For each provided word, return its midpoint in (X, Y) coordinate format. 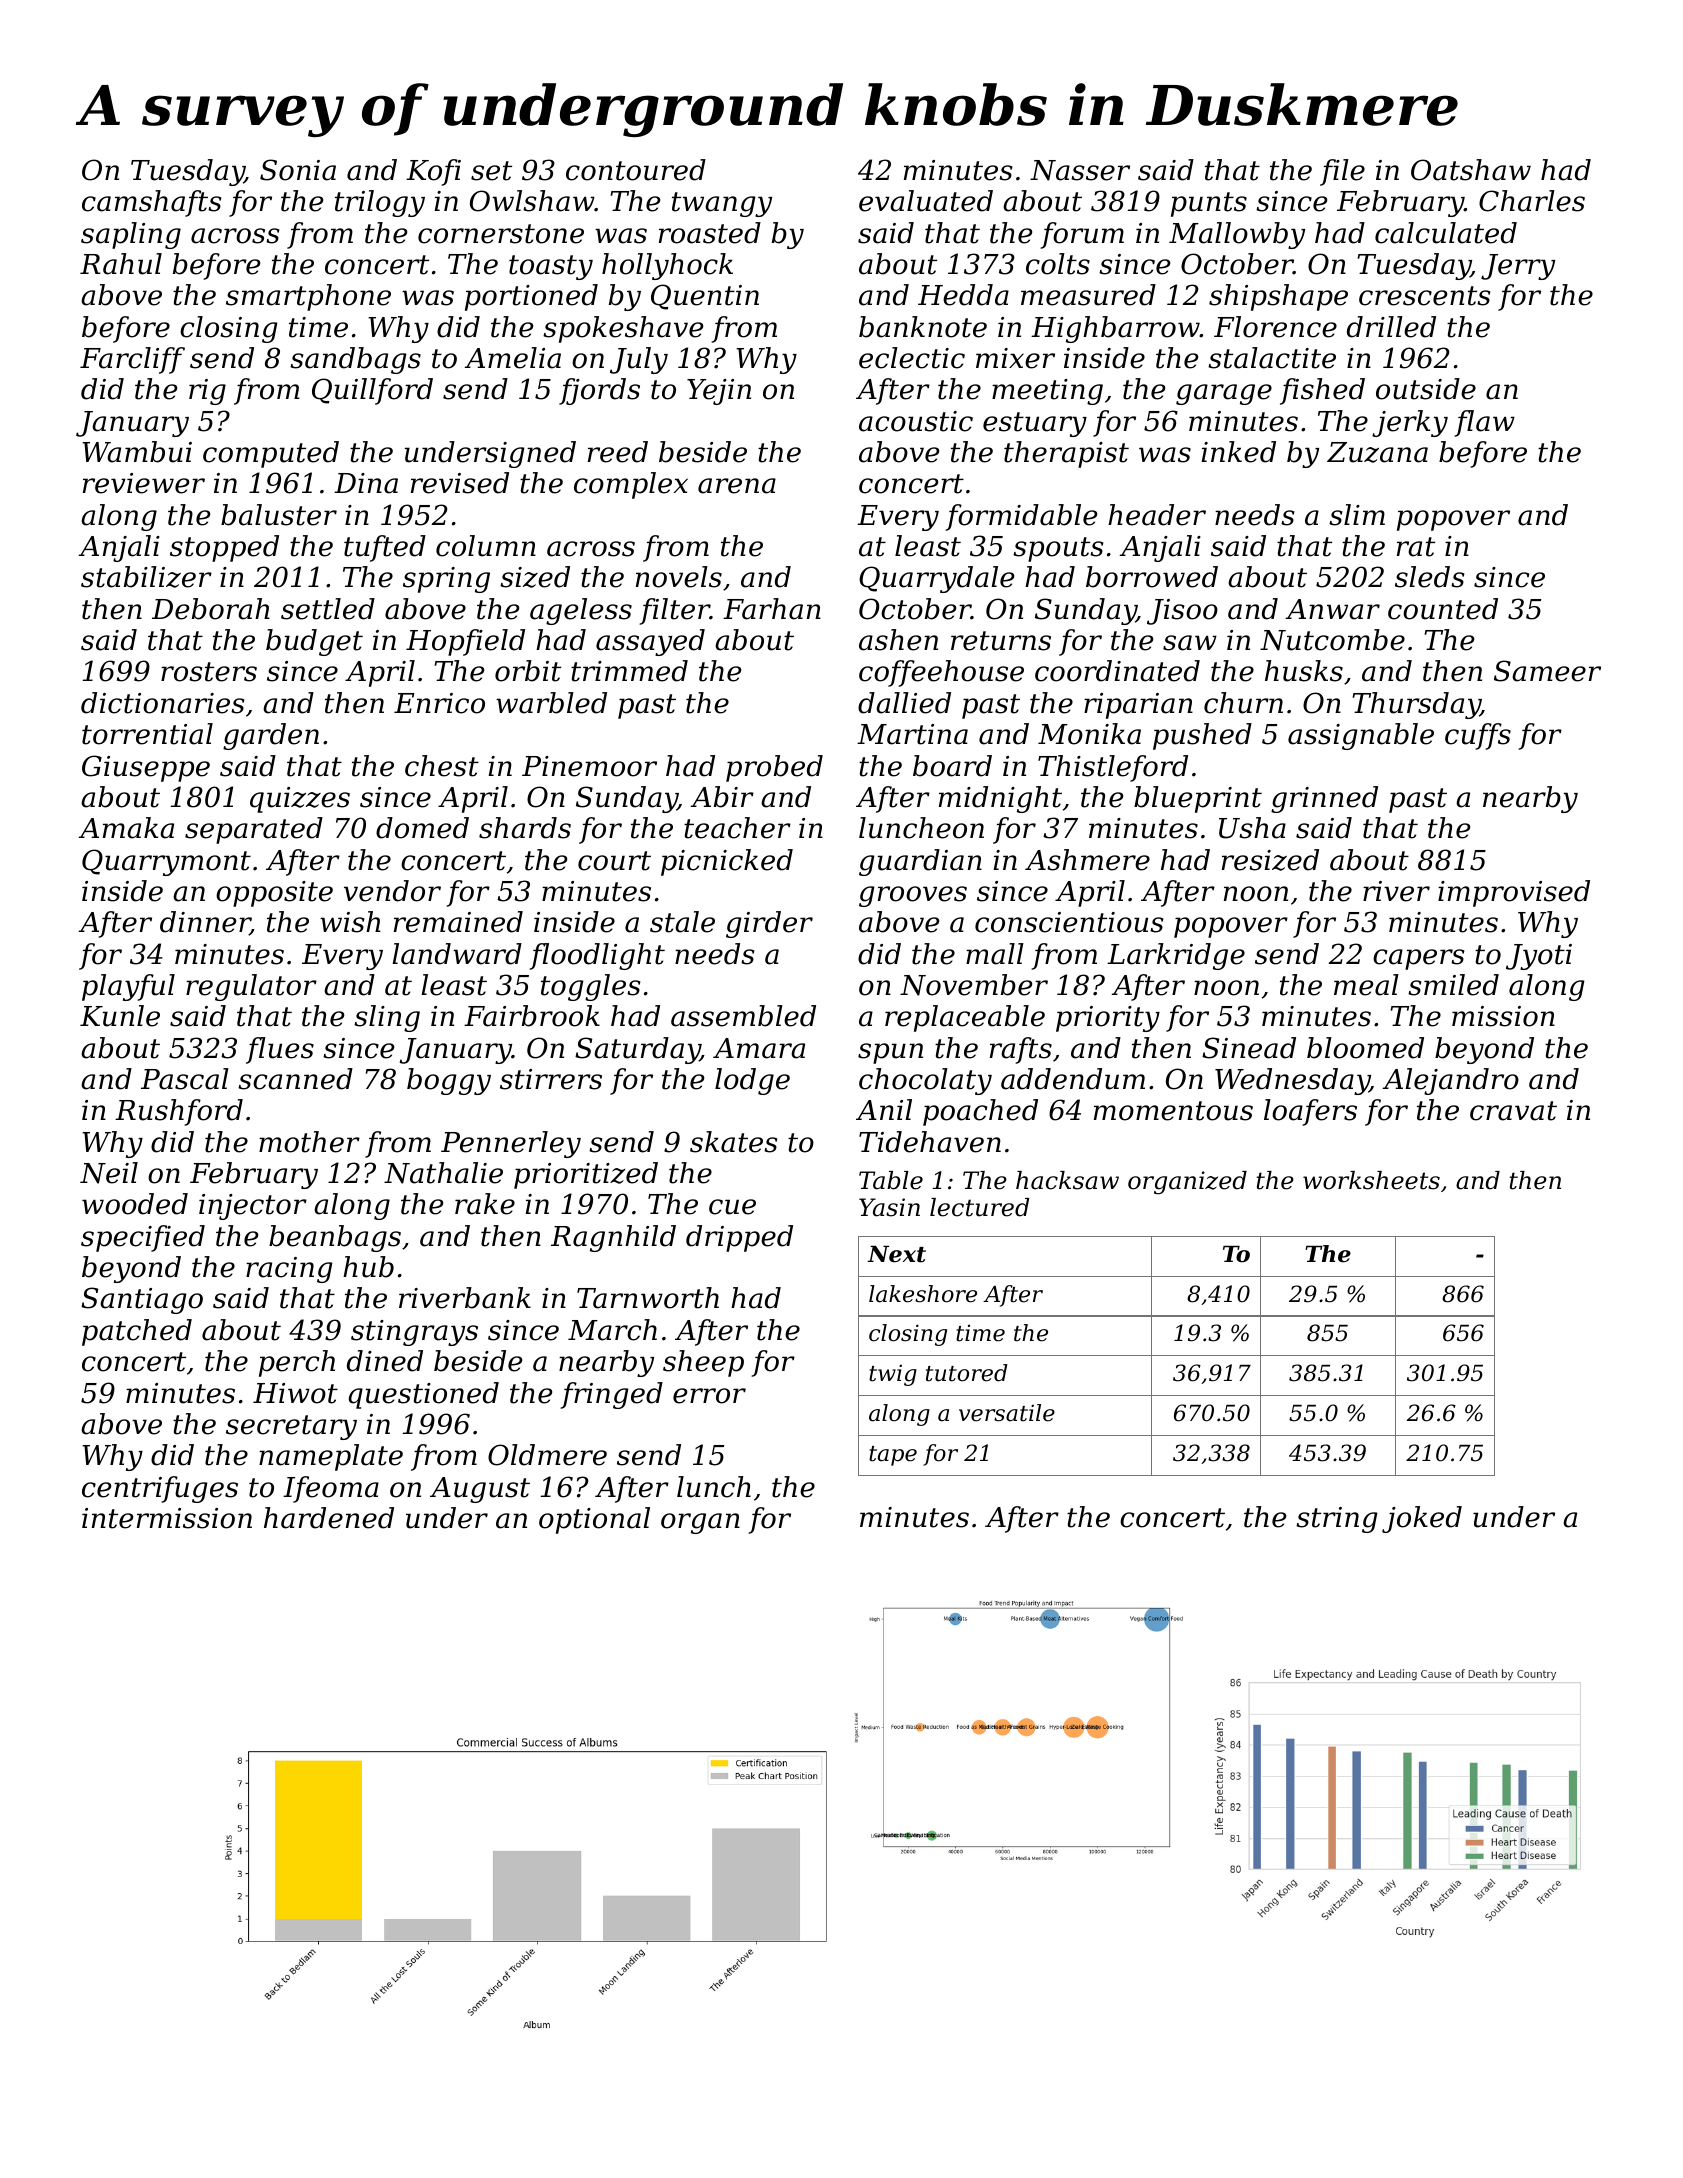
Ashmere (1087, 860)
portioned (531, 297)
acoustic (916, 421)
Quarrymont (166, 862)
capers (1418, 959)
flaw (1484, 423)
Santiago (142, 1300)
